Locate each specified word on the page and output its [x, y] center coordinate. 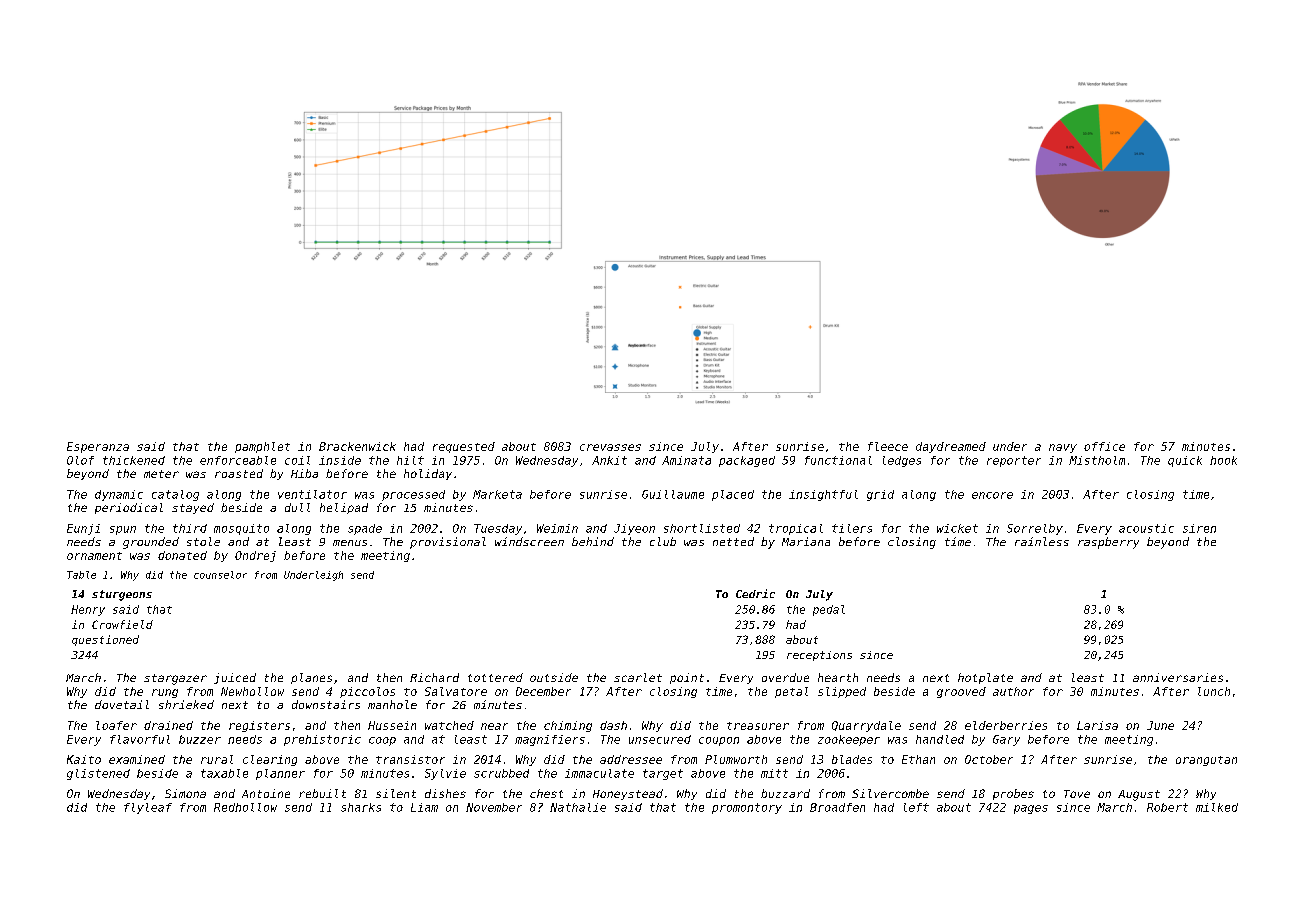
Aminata [686, 460]
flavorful [140, 739]
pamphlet [262, 447]
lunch [1214, 691]
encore [992, 495]
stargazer [175, 679]
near [494, 726]
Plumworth [736, 759]
